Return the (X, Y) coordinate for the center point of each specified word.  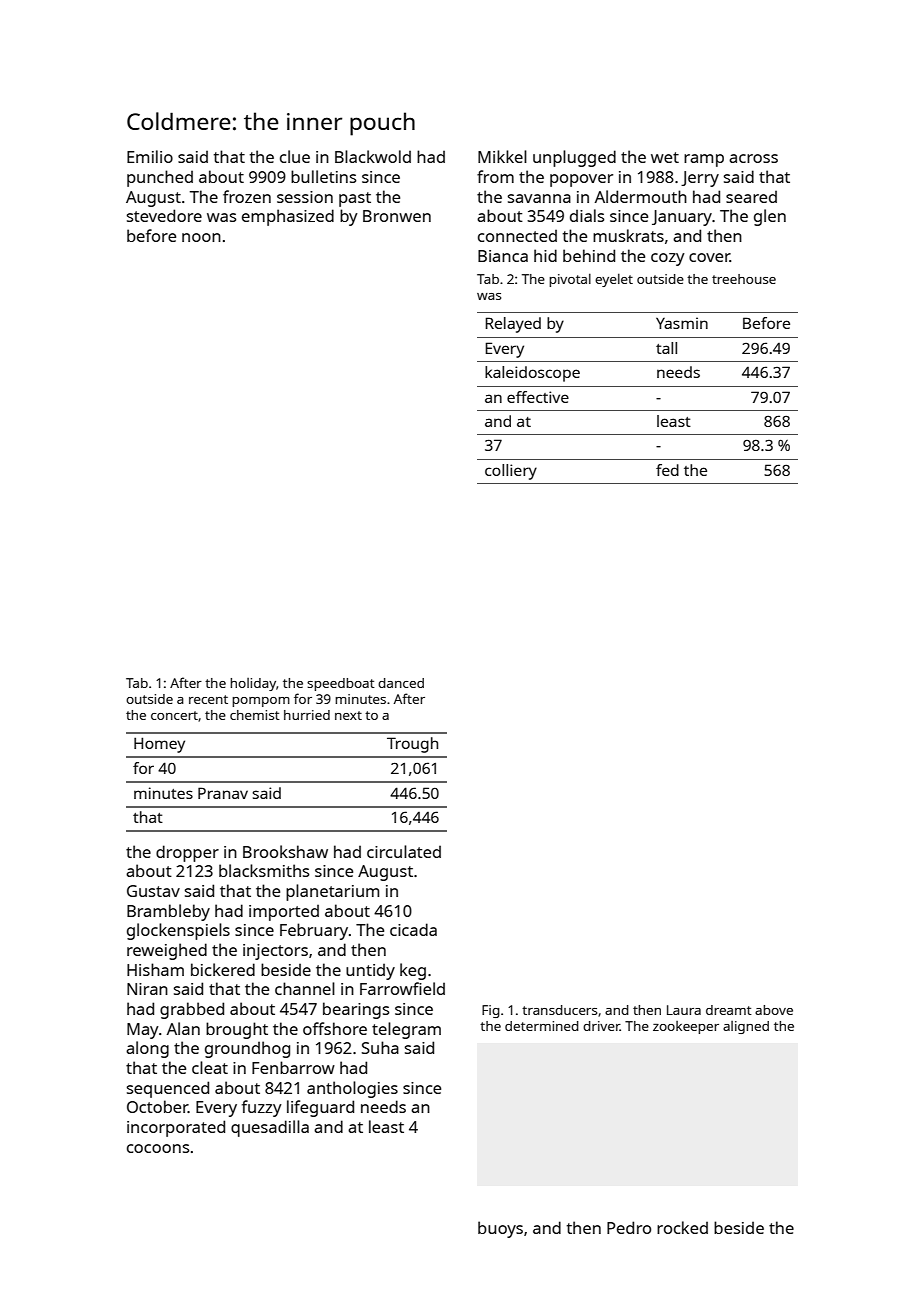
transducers (559, 1010)
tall (666, 348)
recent (208, 699)
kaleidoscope (532, 374)
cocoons (158, 1148)
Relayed (513, 325)
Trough (412, 745)
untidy (370, 971)
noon (201, 237)
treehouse (744, 279)
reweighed (167, 951)
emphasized (288, 217)
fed (667, 470)
